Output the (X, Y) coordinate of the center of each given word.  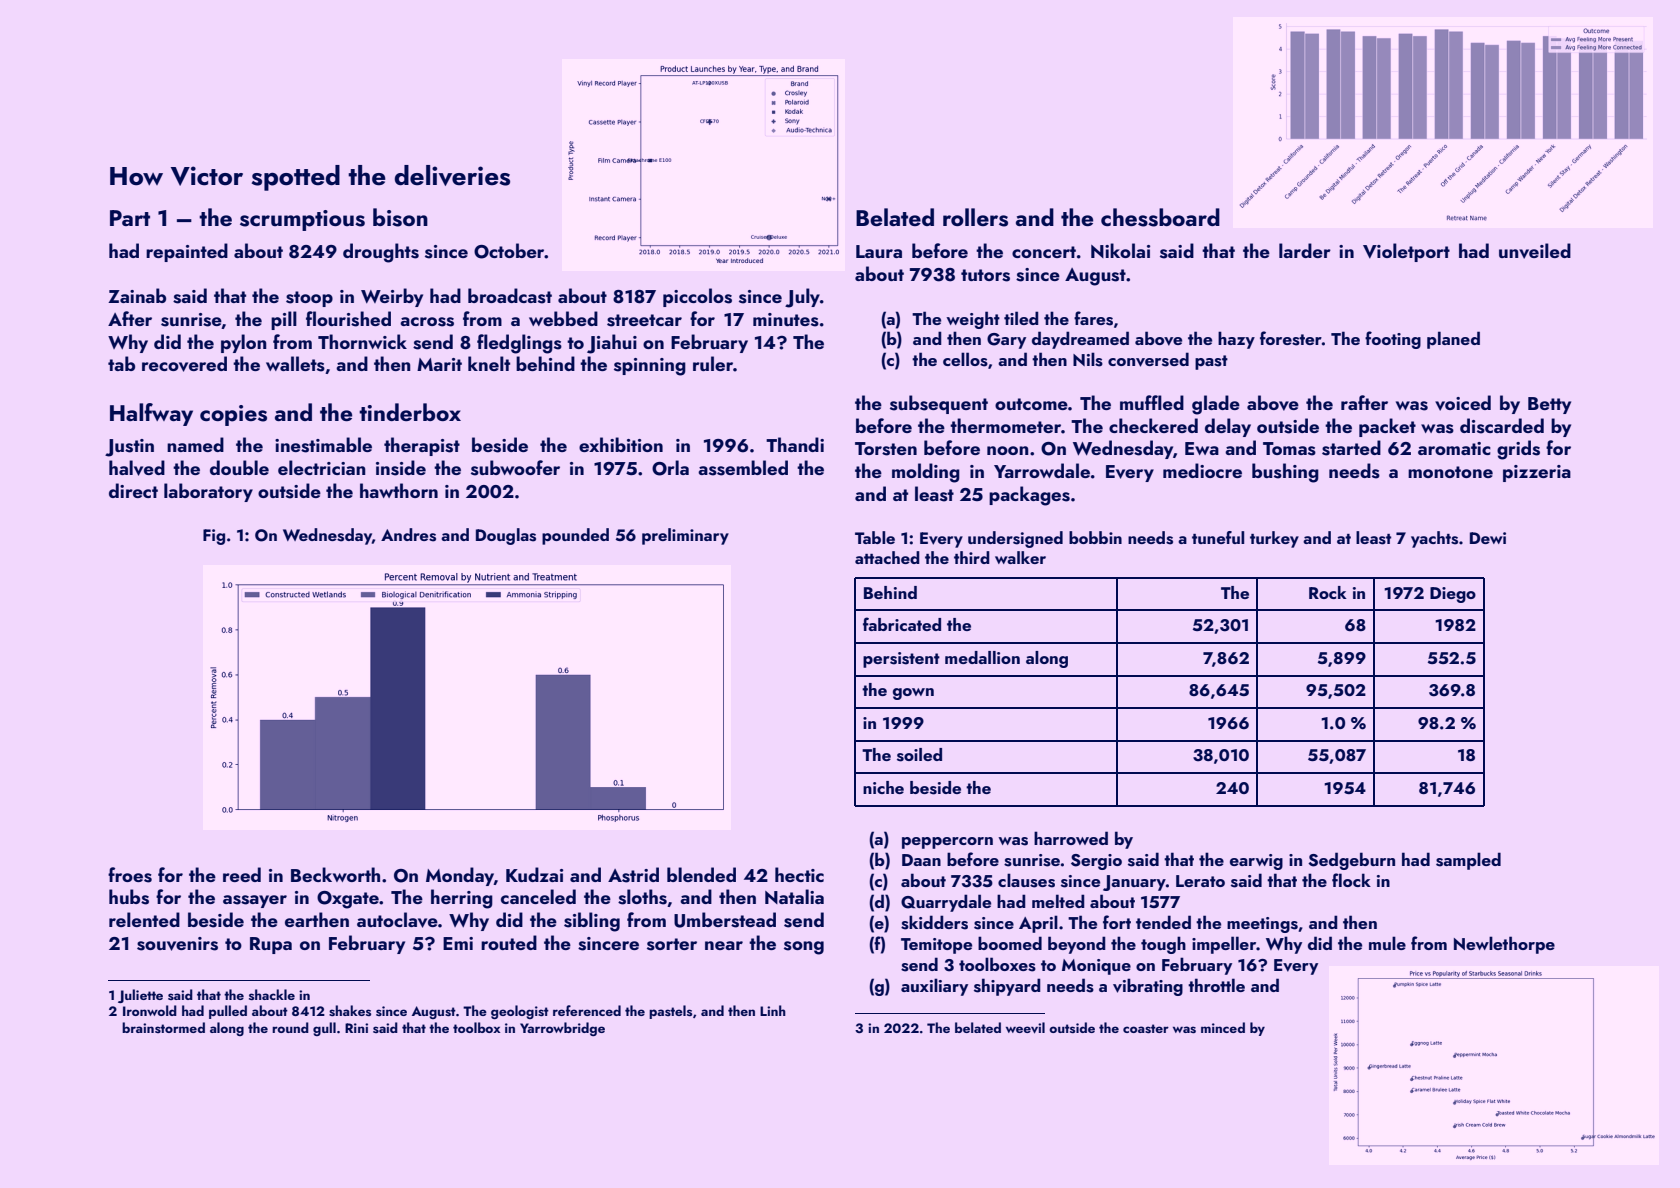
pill (284, 320)
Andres (408, 535)
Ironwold (150, 1010)
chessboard (1160, 217)
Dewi (1488, 538)
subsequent (939, 404)
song (804, 948)
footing (1393, 340)
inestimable (323, 445)
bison (400, 217)
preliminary (685, 536)
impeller (1224, 945)
